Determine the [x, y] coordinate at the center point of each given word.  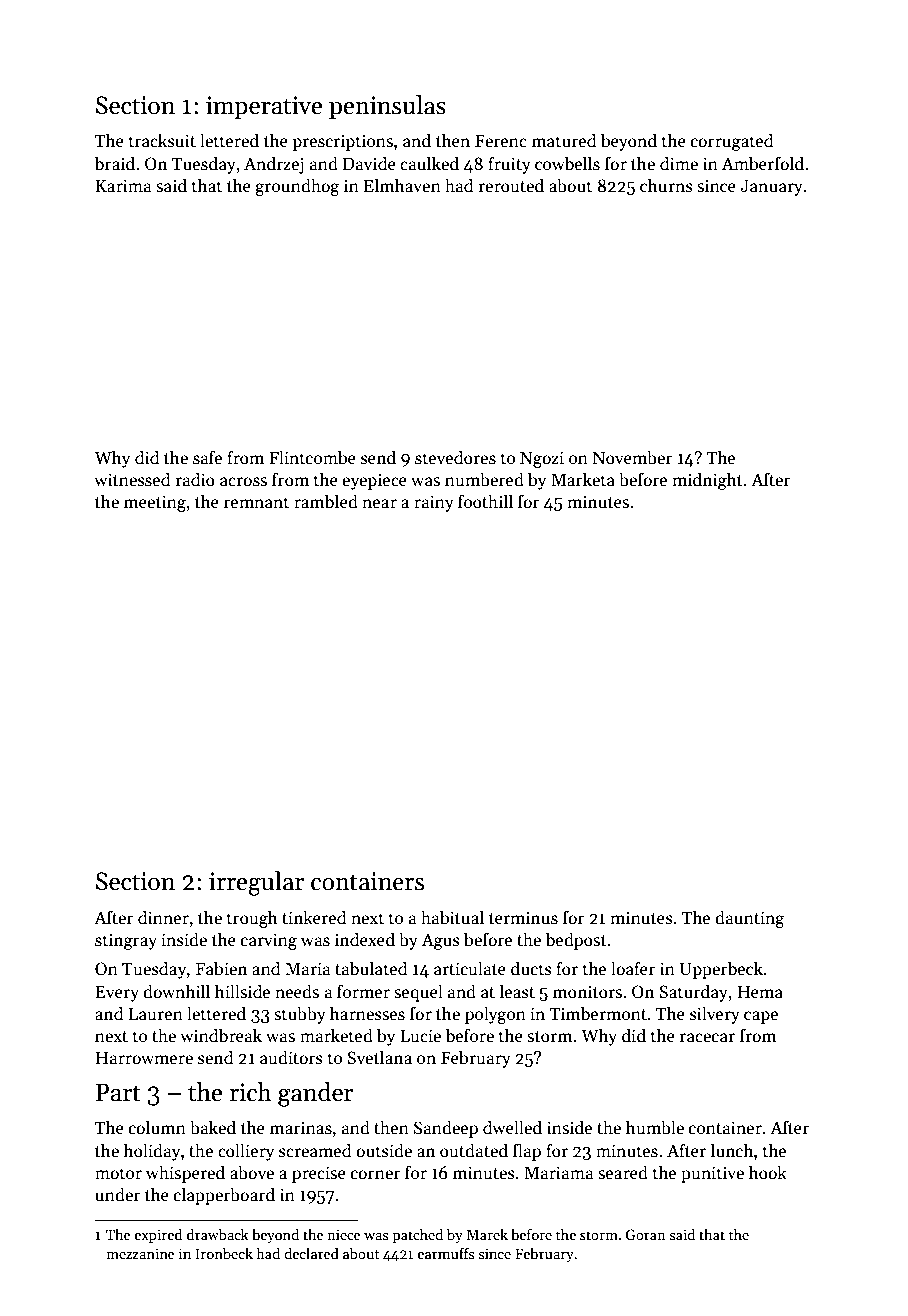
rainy [434, 503]
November [633, 457]
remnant [256, 503]
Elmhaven [402, 185]
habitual [452, 917]
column [157, 1127]
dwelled [512, 1127]
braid [114, 163]
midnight [707, 481]
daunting [750, 919]
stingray [126, 941]
